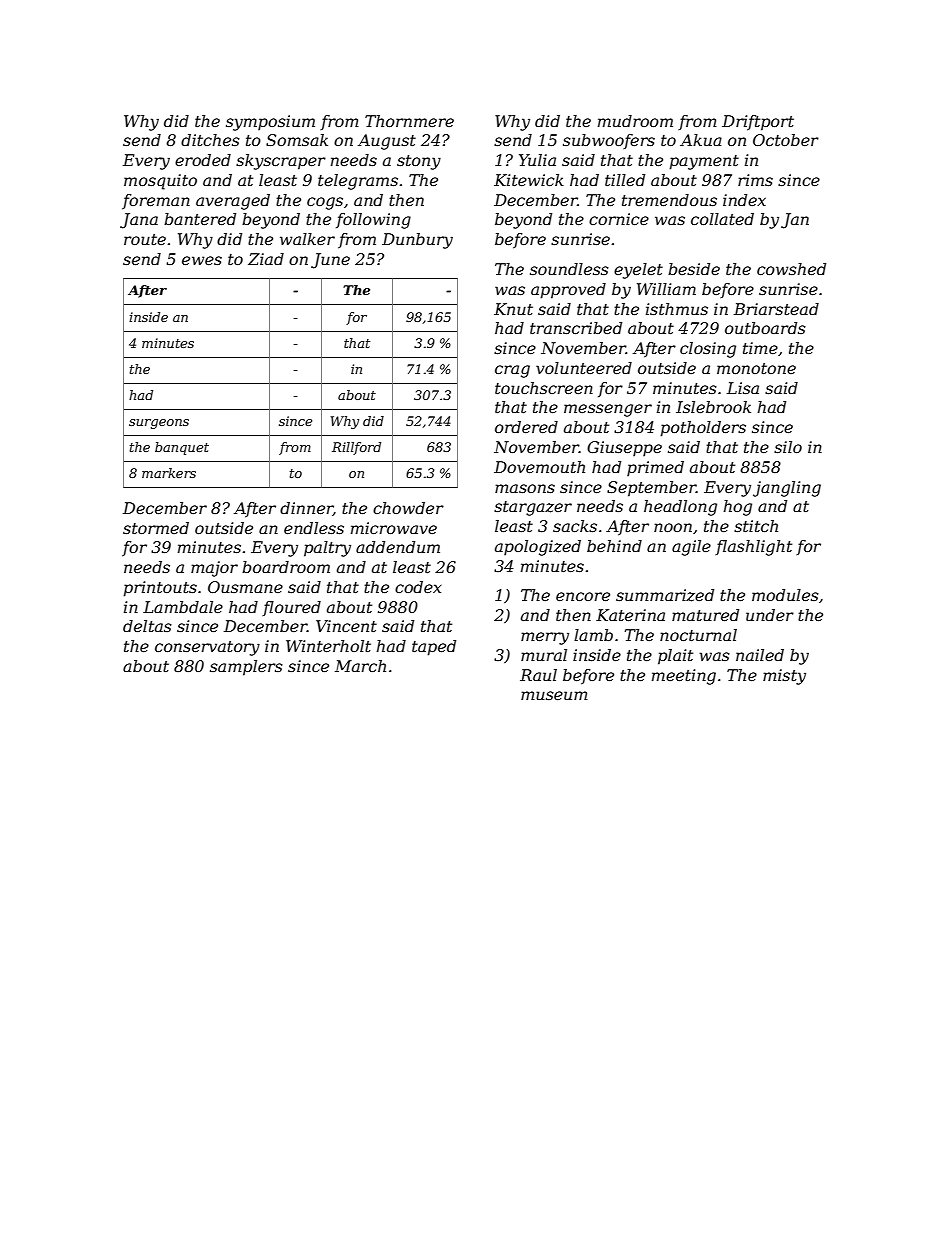  Describe the element at coordinates (738, 508) in the page. I see `hog` at that location.
